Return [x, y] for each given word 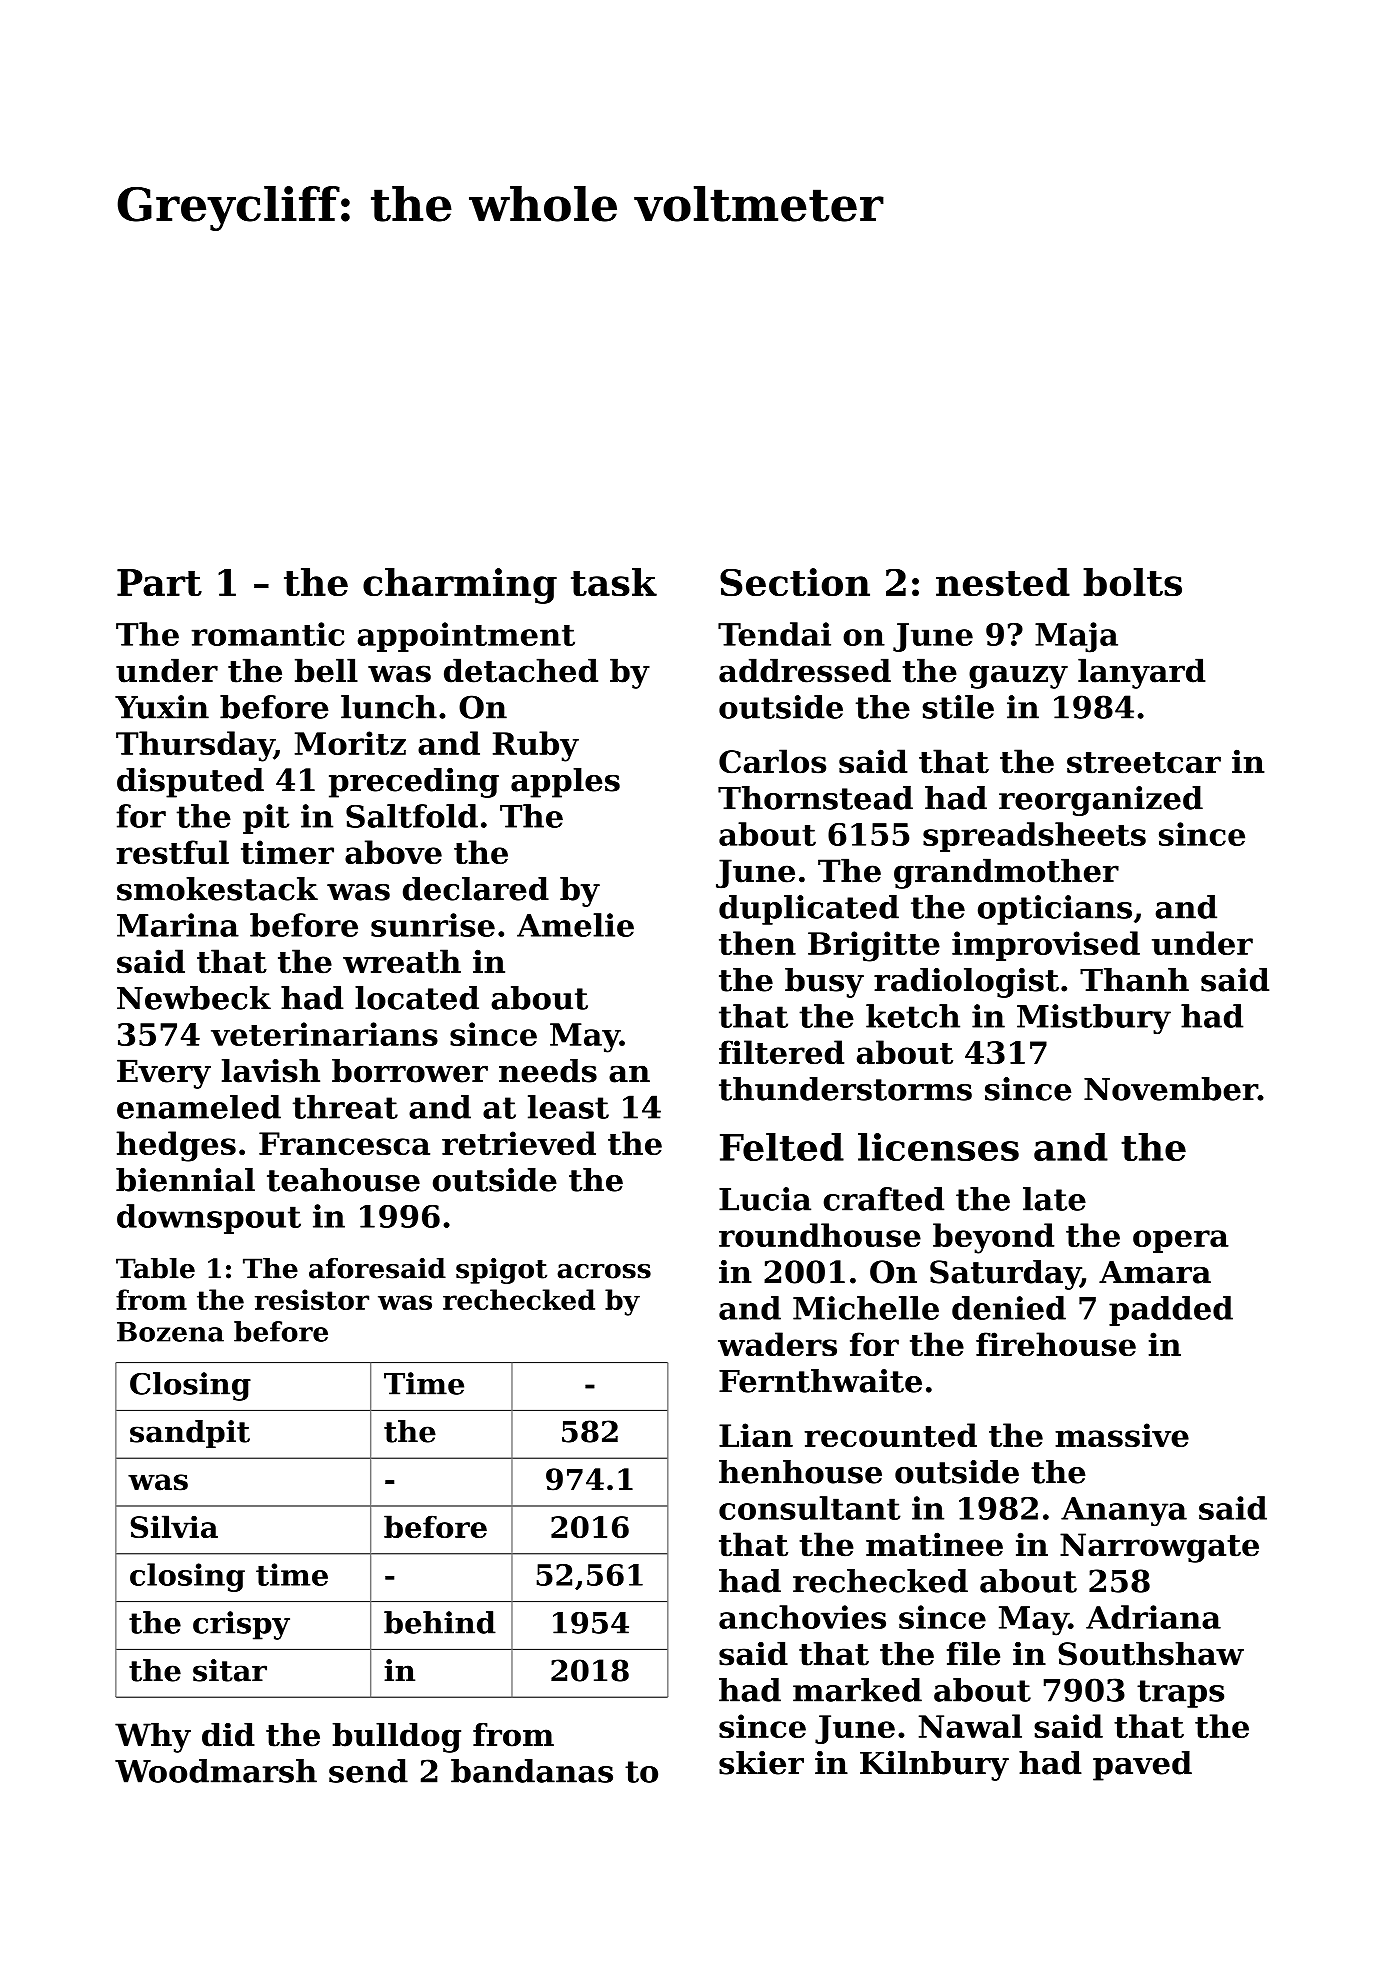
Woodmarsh [216, 1771]
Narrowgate [1159, 1548]
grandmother [1006, 873]
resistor [312, 1299]
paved [1142, 1766]
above [393, 852]
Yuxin [162, 707]
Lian [756, 1435]
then [757, 943]
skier [761, 1763]
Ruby [536, 746]
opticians [1055, 910]
